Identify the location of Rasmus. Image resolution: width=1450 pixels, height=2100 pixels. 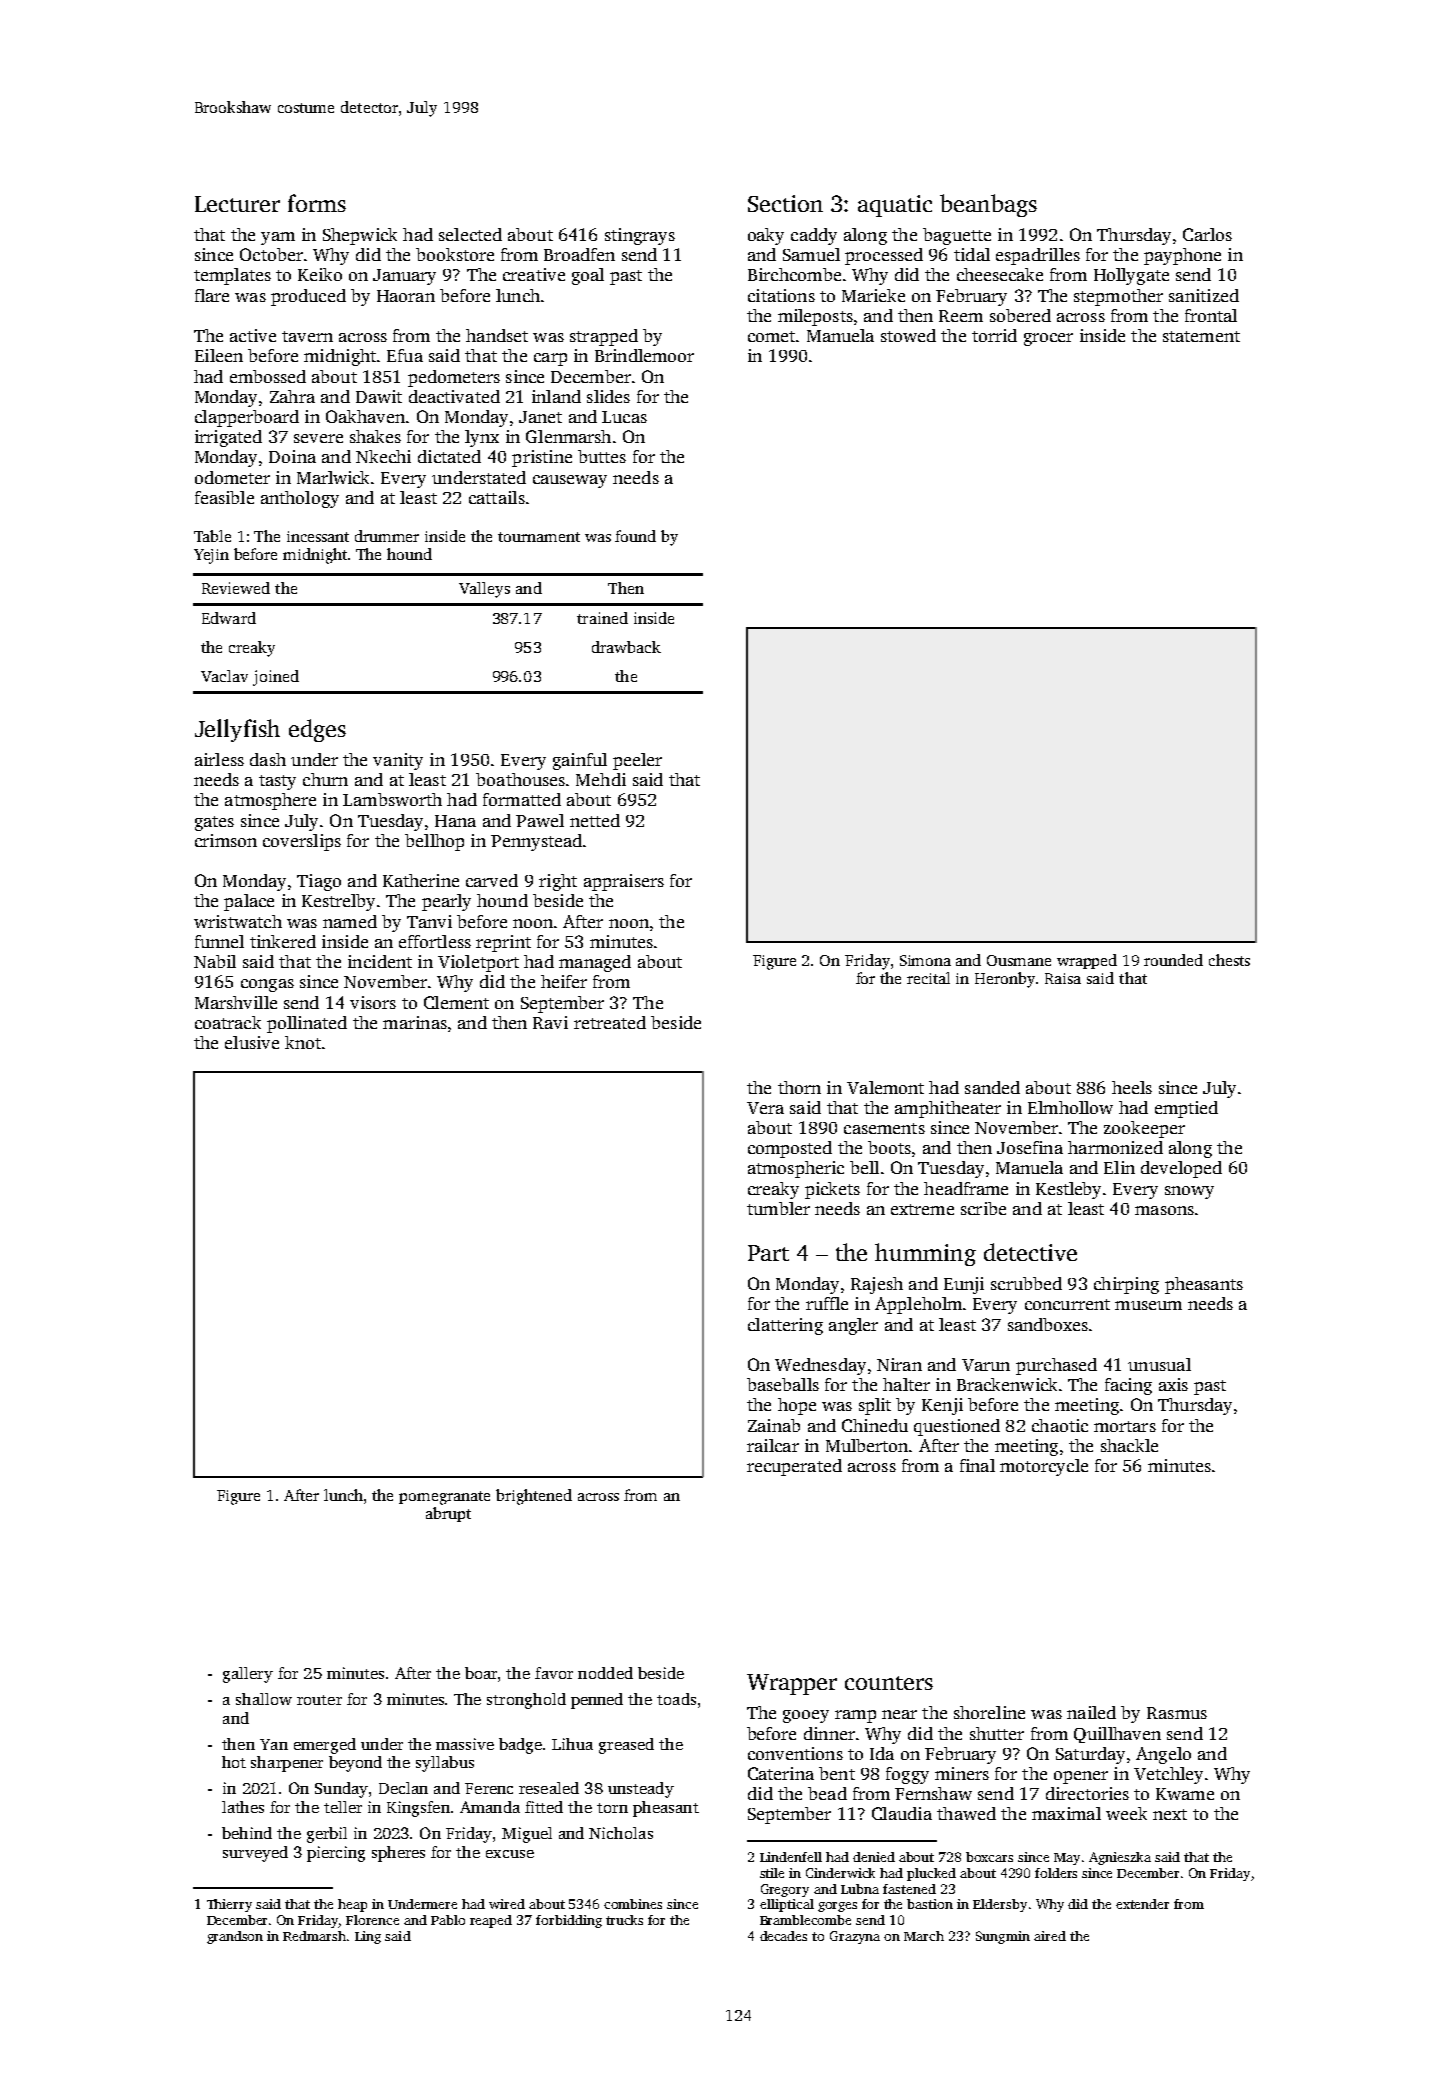
(1177, 1713).
